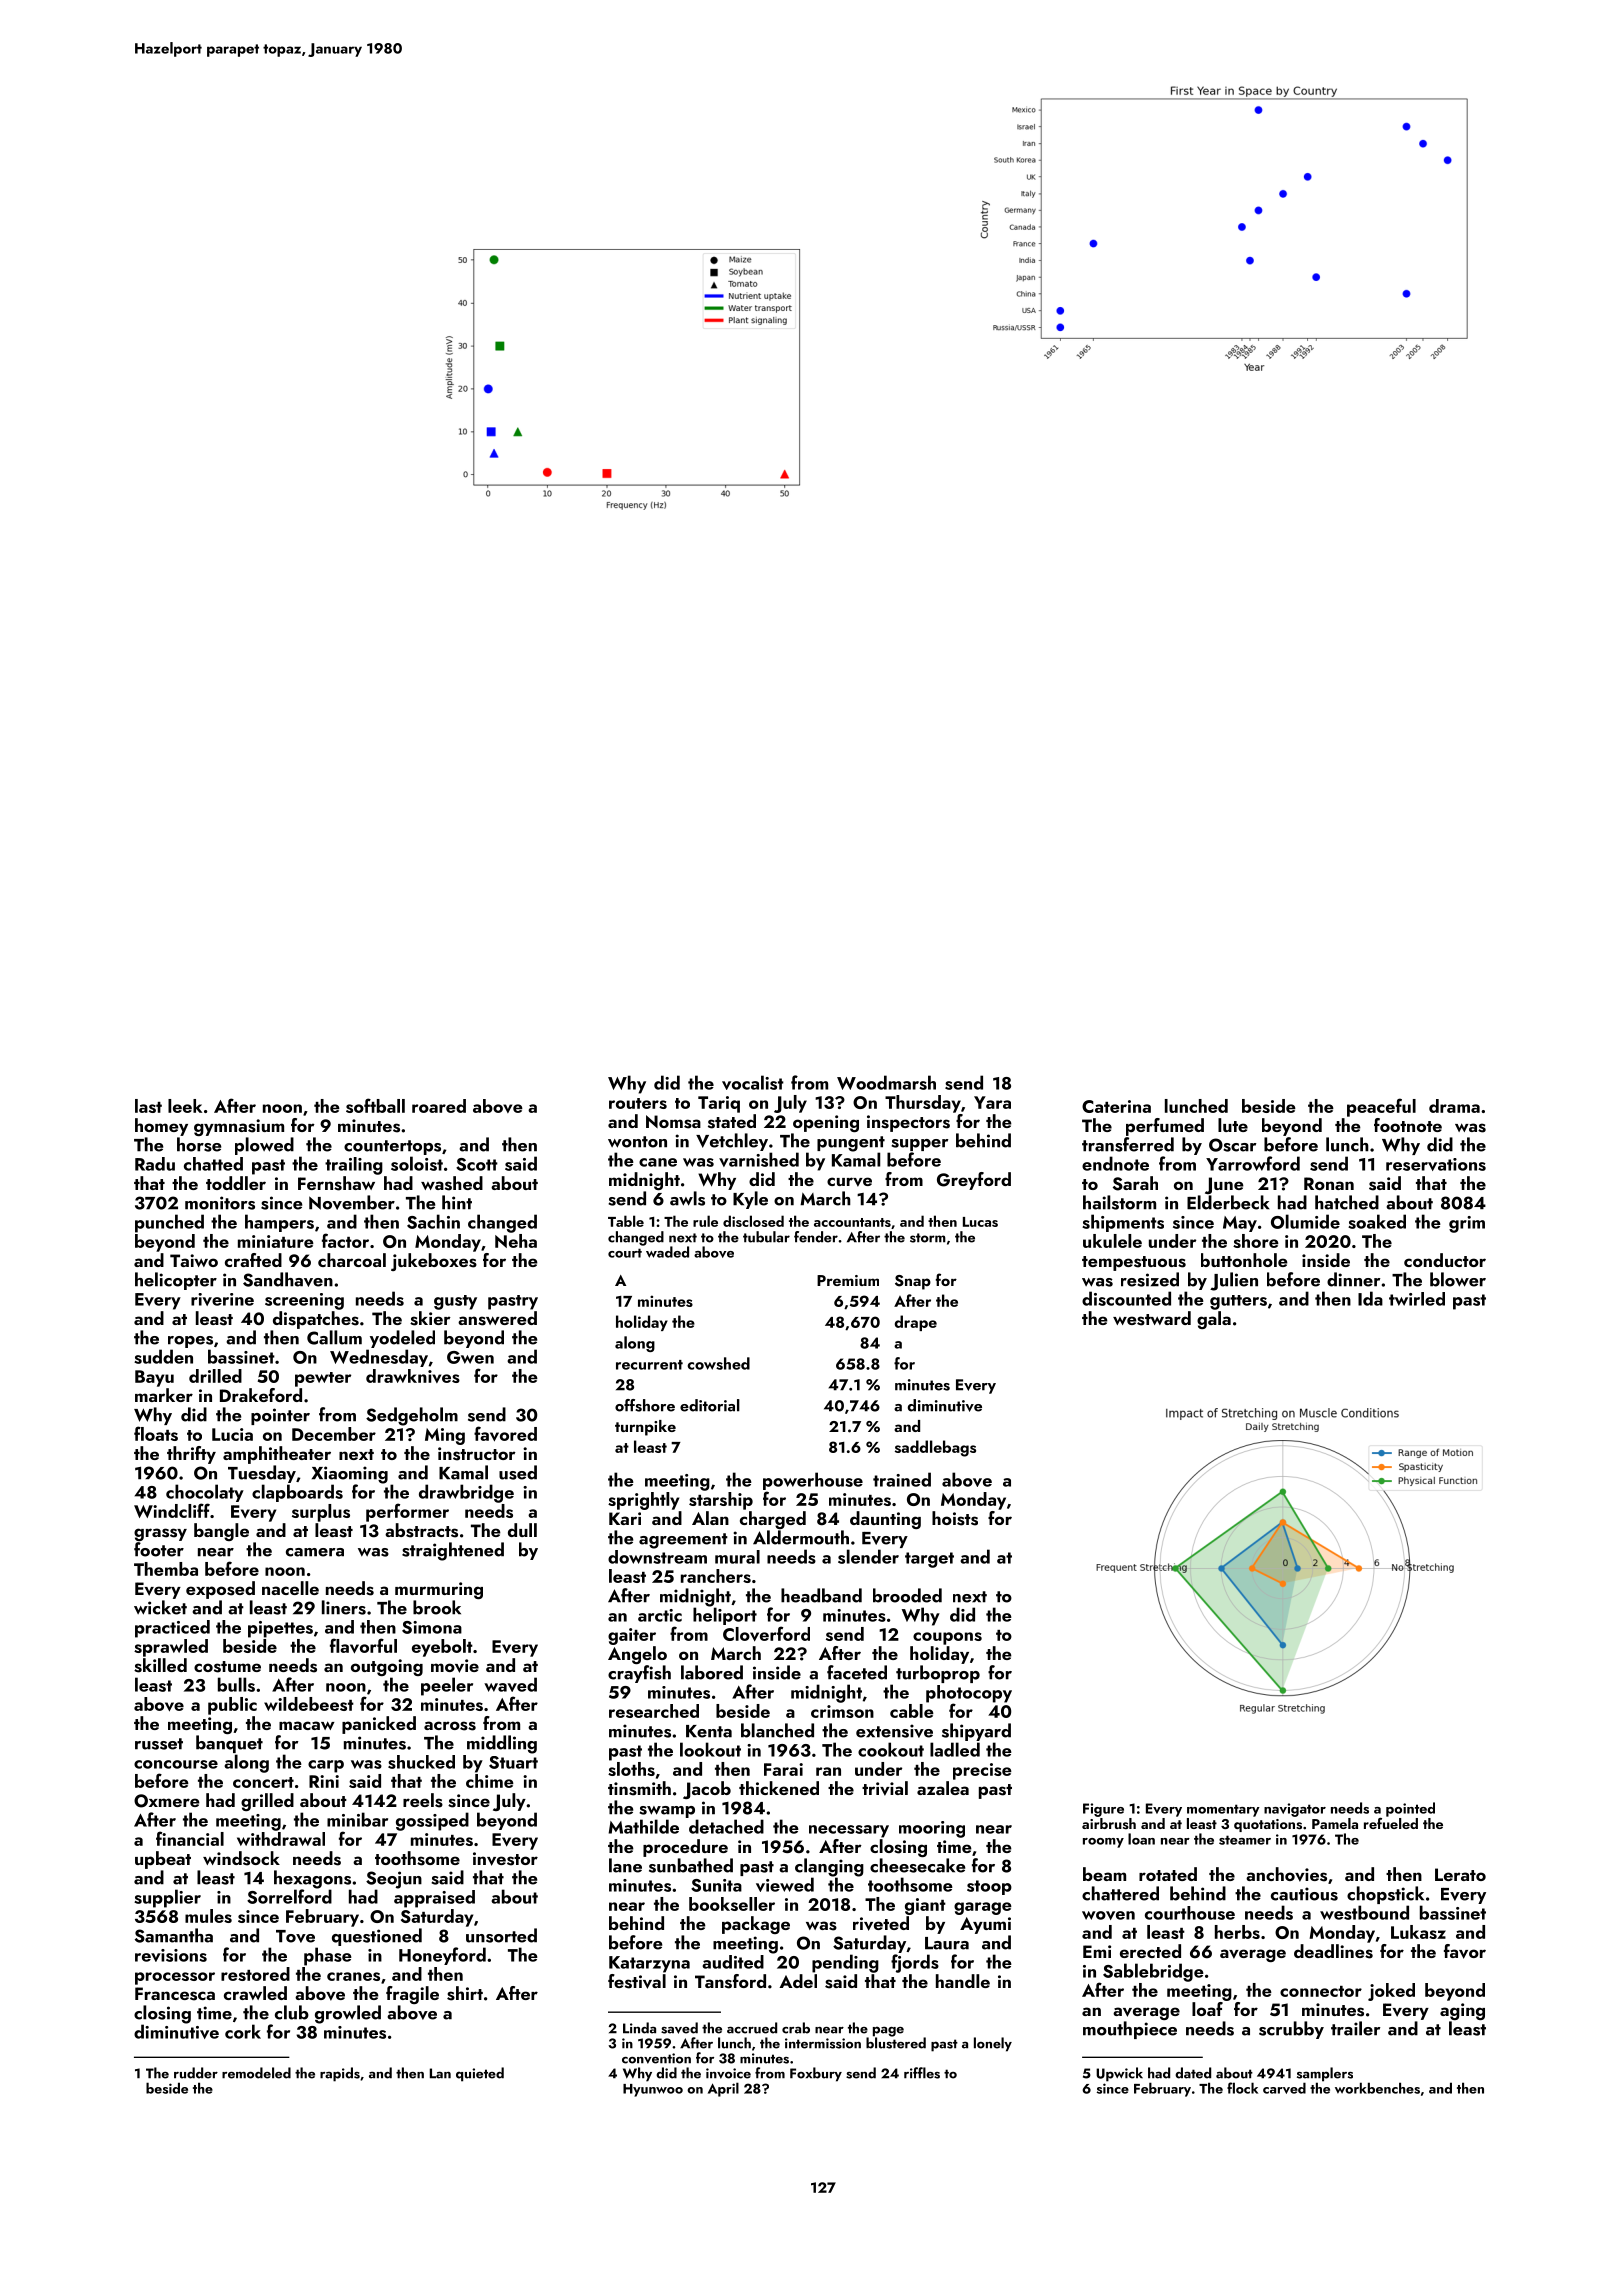 The height and width of the image is (2292, 1620). I want to click on gossiped, so click(432, 1821).
